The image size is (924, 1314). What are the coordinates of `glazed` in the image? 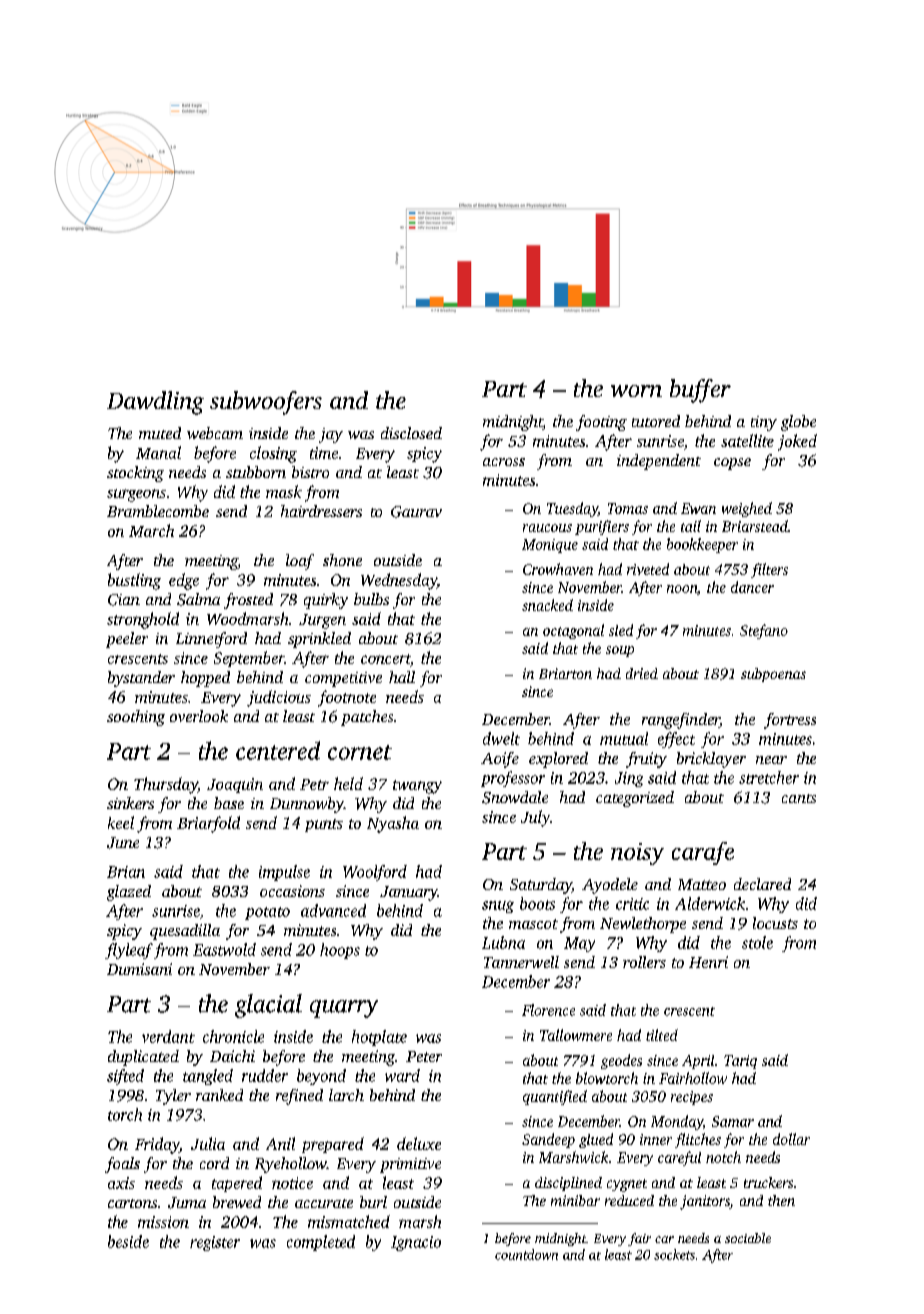 It's located at (129, 893).
